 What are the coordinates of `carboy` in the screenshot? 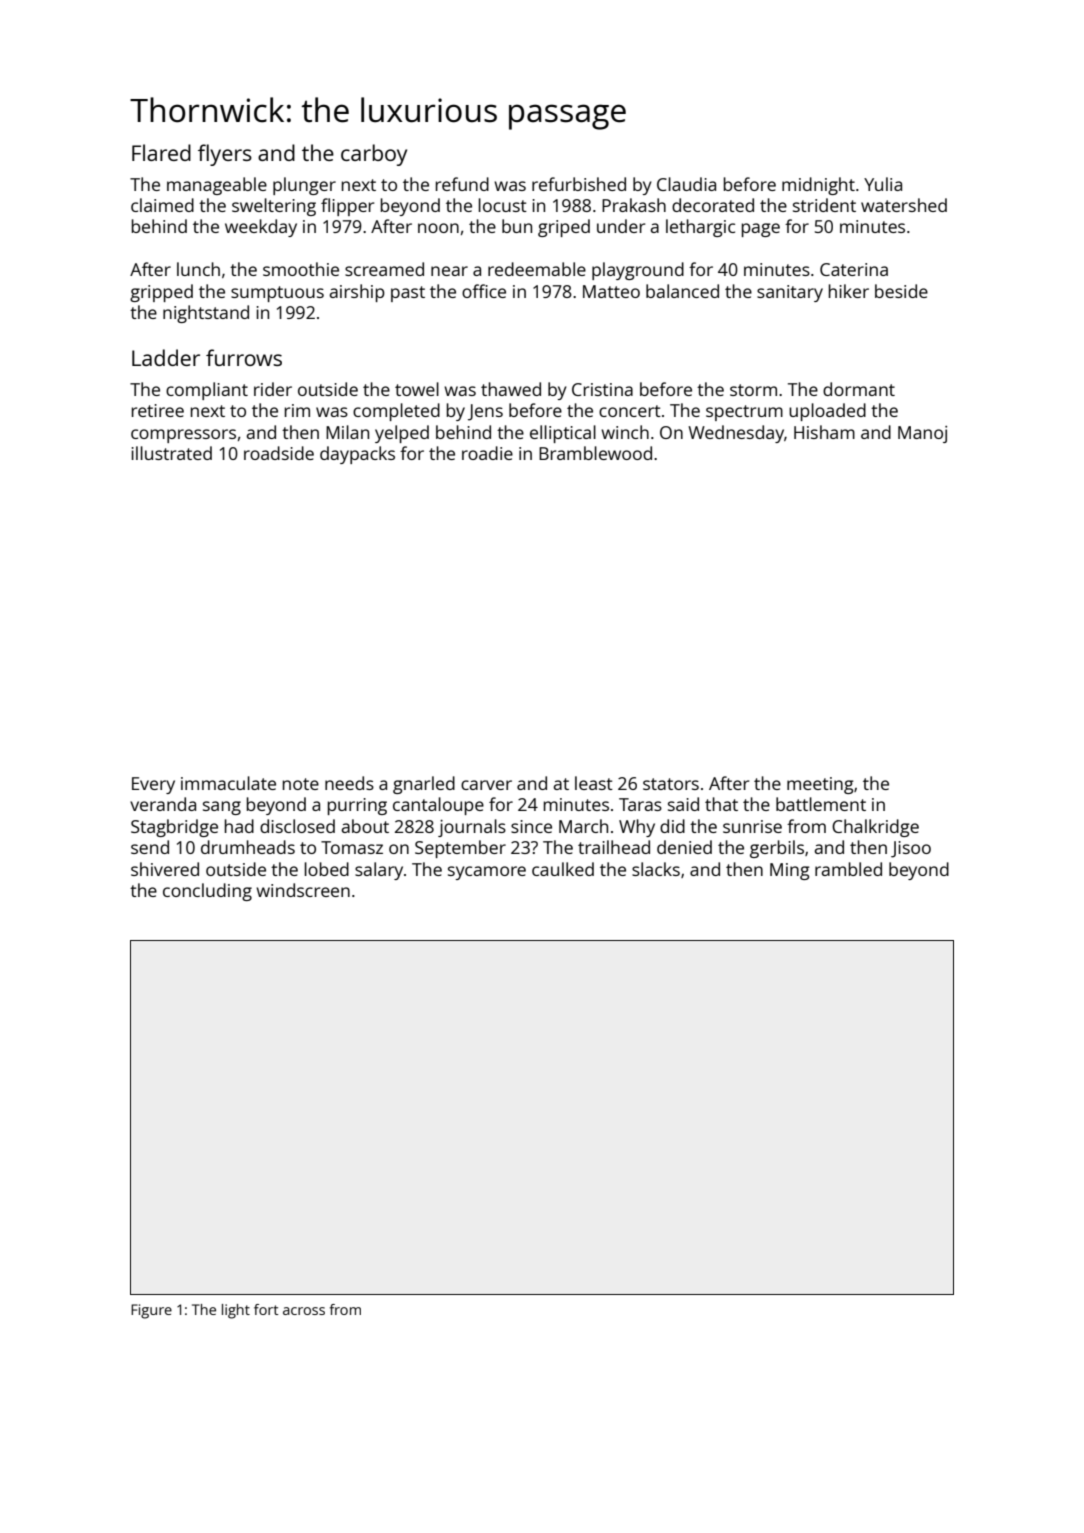 It's located at (374, 155).
